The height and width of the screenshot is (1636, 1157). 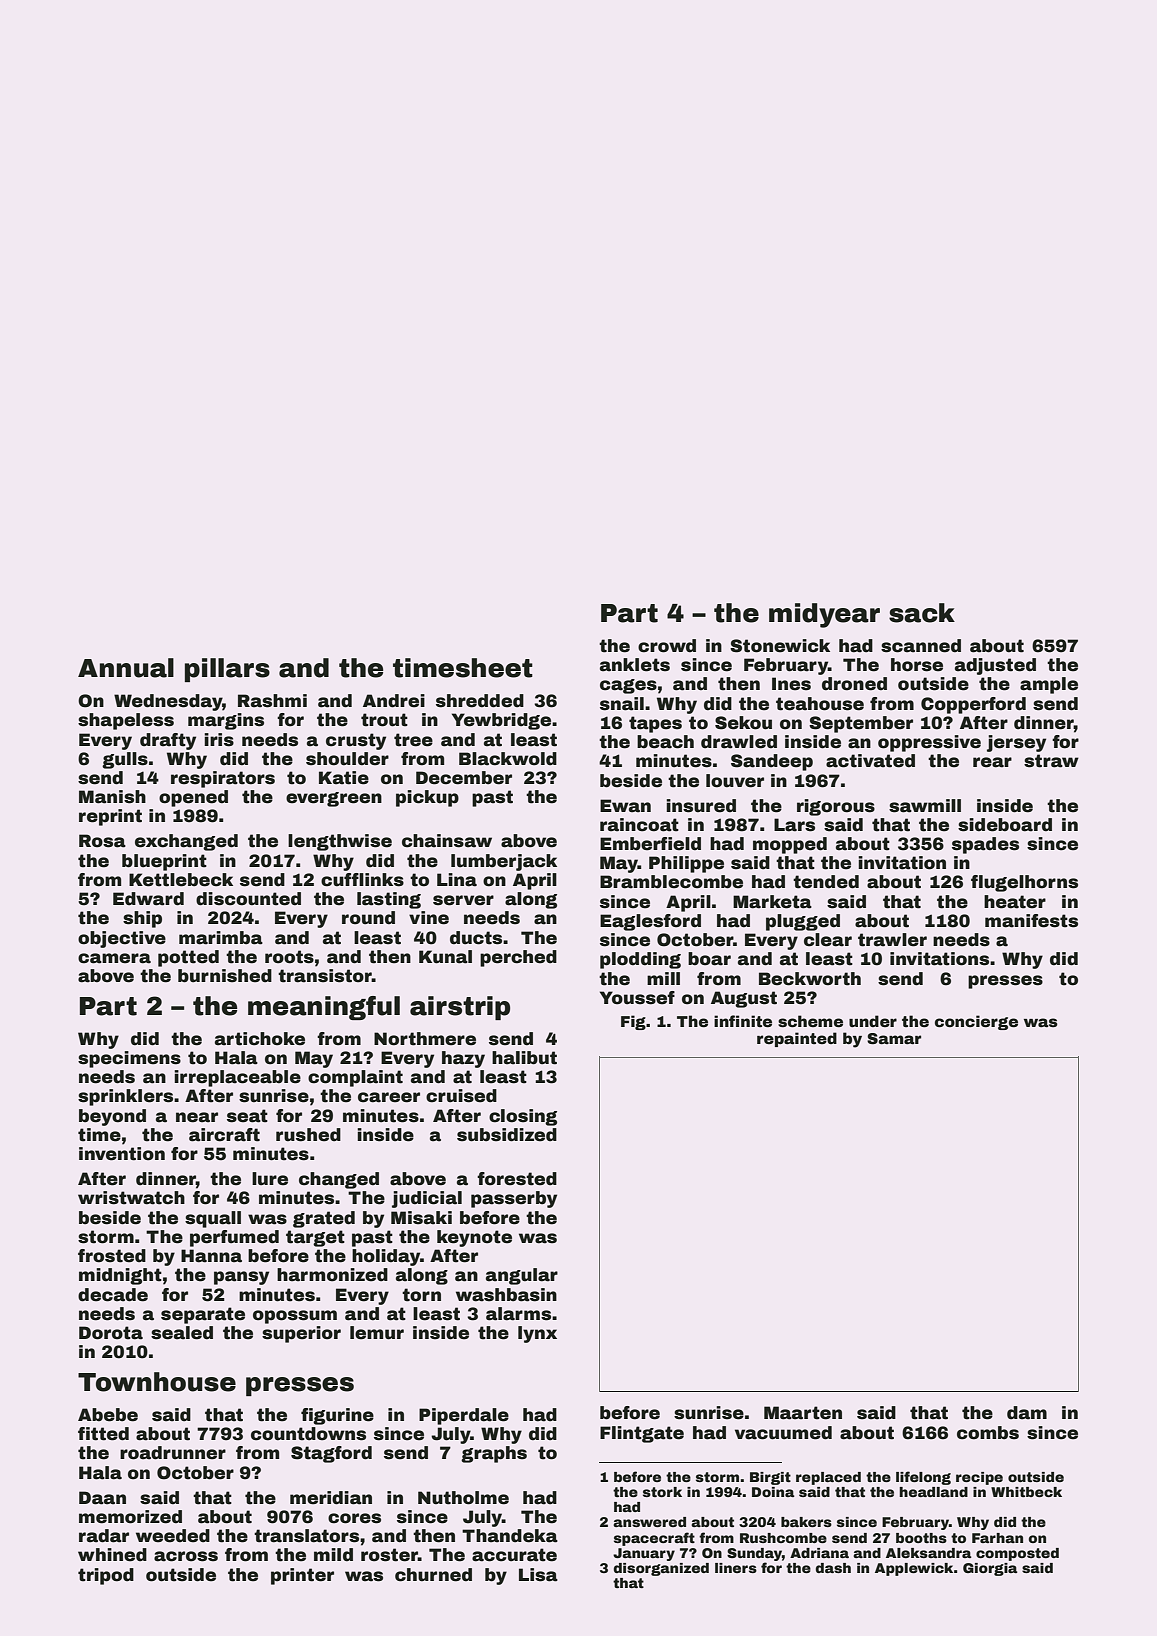 I want to click on droned, so click(x=854, y=684).
